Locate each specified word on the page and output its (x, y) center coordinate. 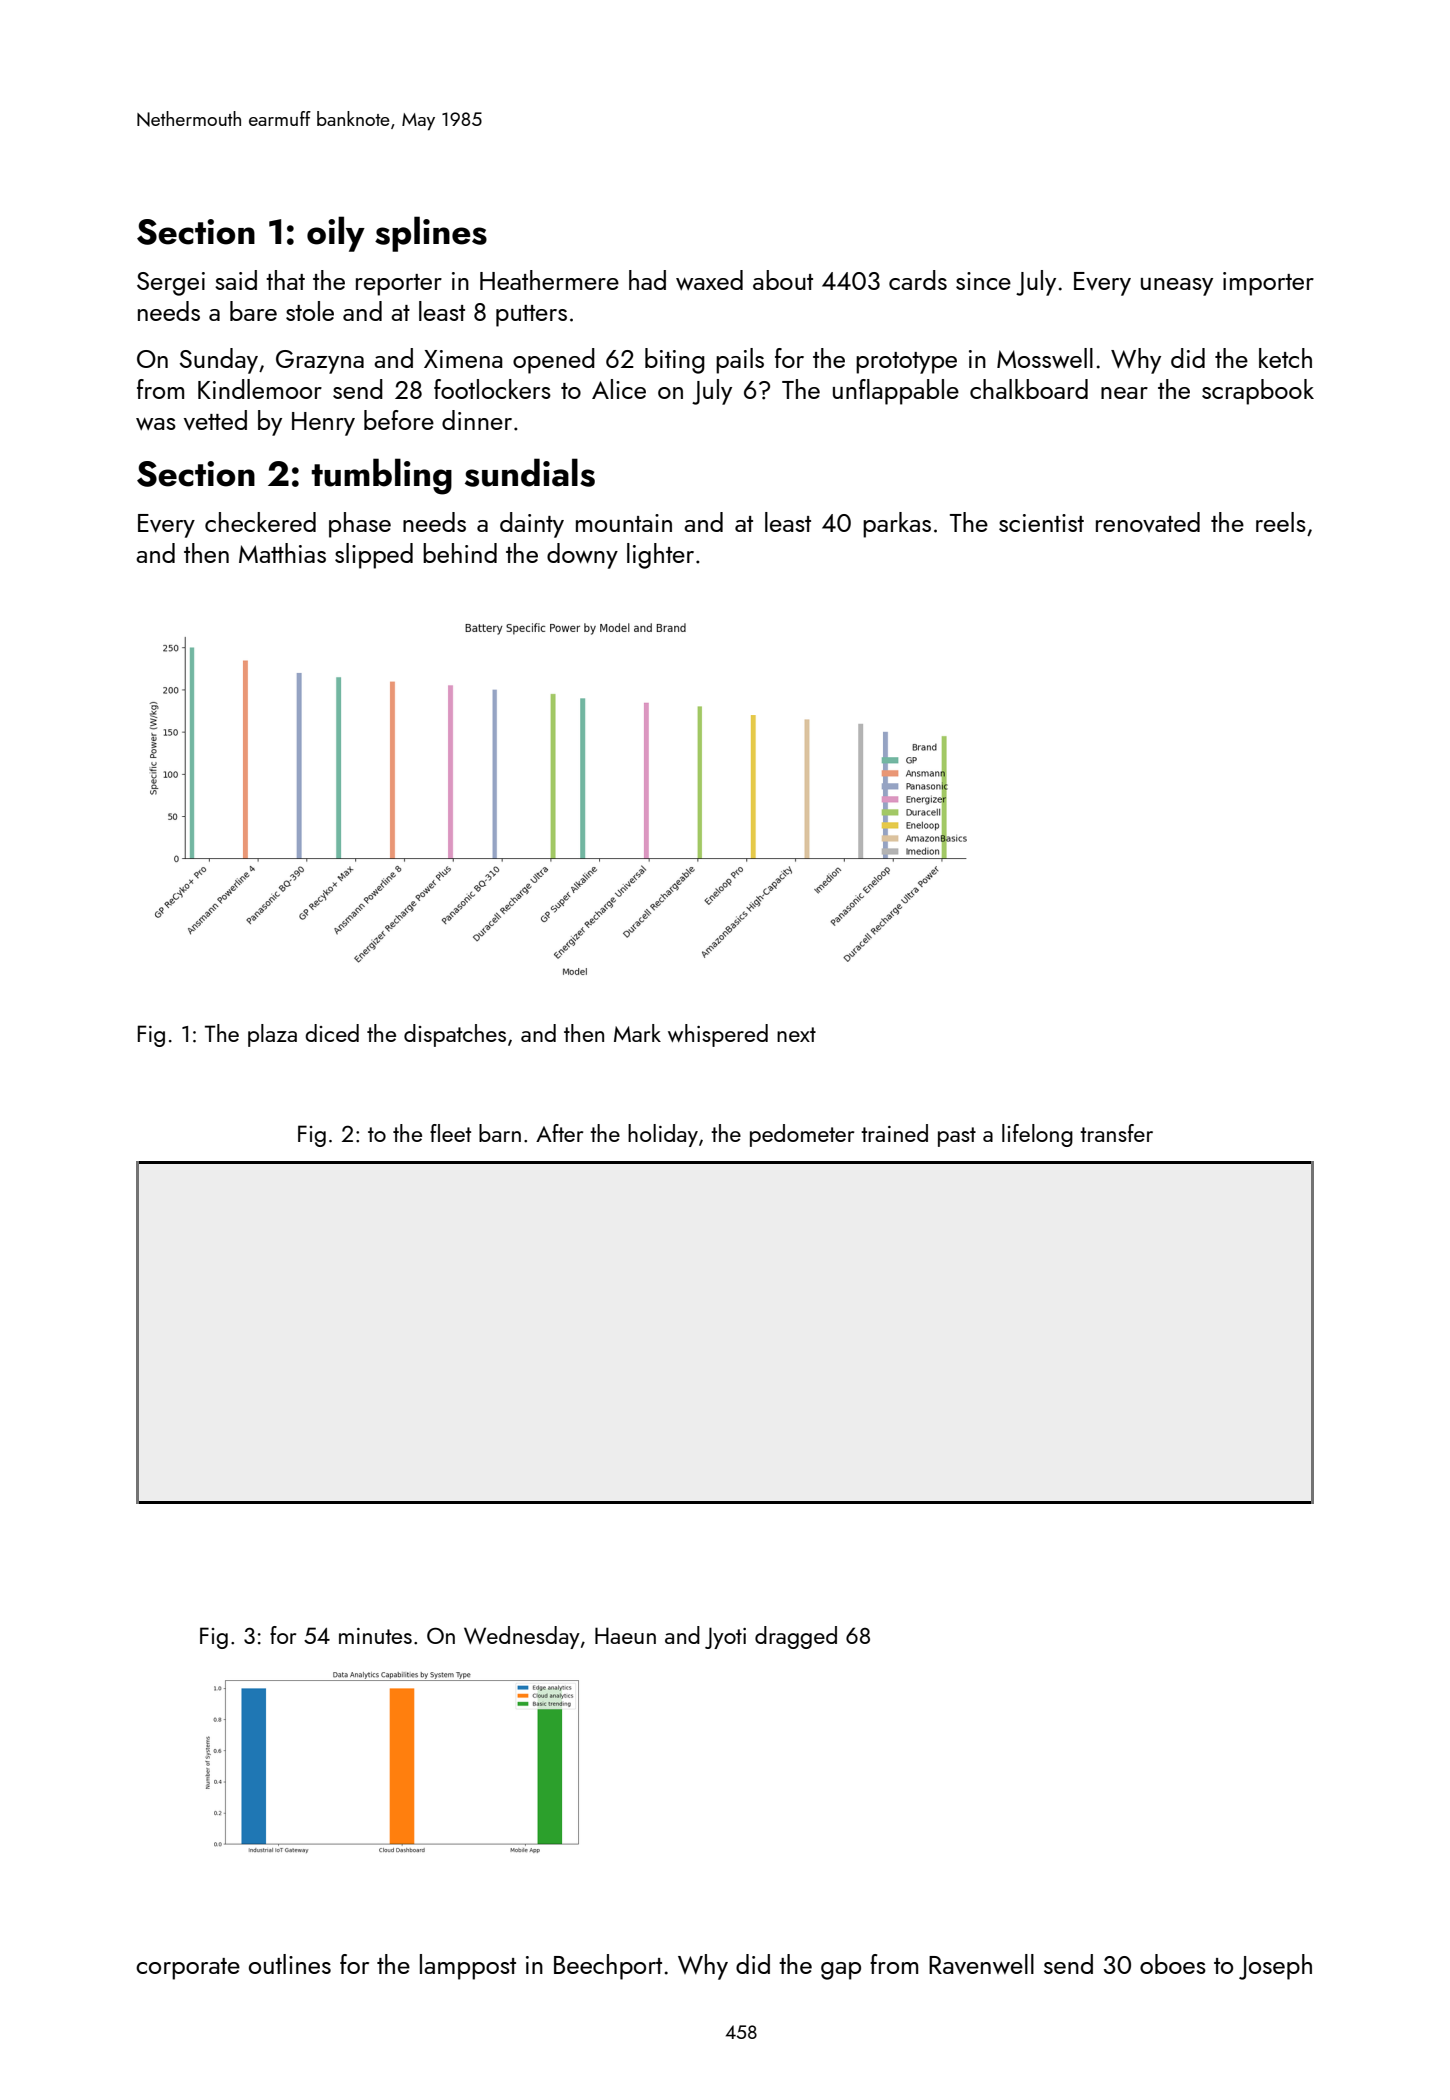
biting (675, 361)
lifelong (1037, 1135)
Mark (637, 1033)
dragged (796, 1637)
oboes (1173, 1964)
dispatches (455, 1035)
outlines (290, 1964)
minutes (375, 1636)
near (1124, 393)
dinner (477, 420)
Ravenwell (981, 1964)
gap (841, 1971)
